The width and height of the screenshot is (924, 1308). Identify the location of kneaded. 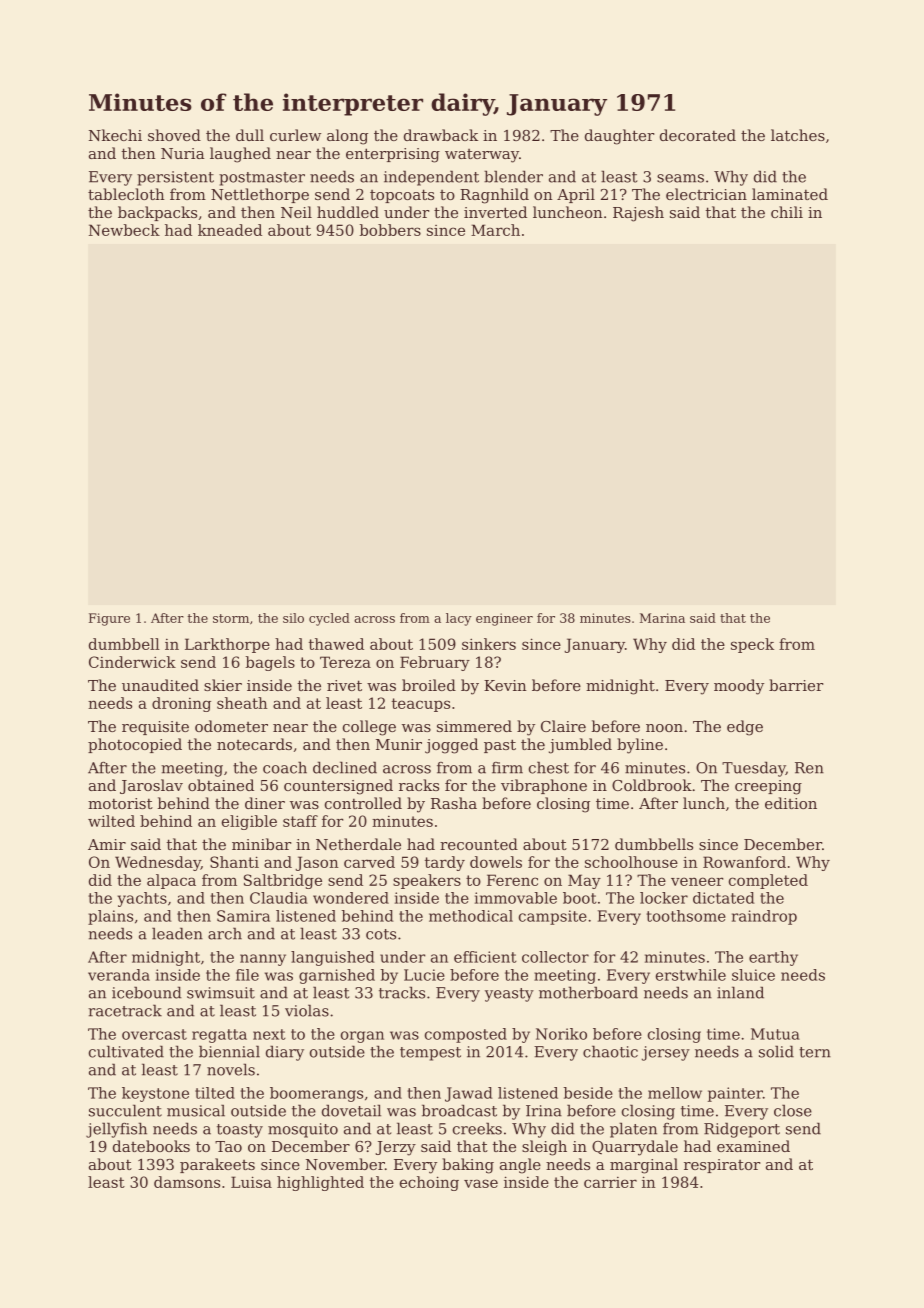
(230, 230).
